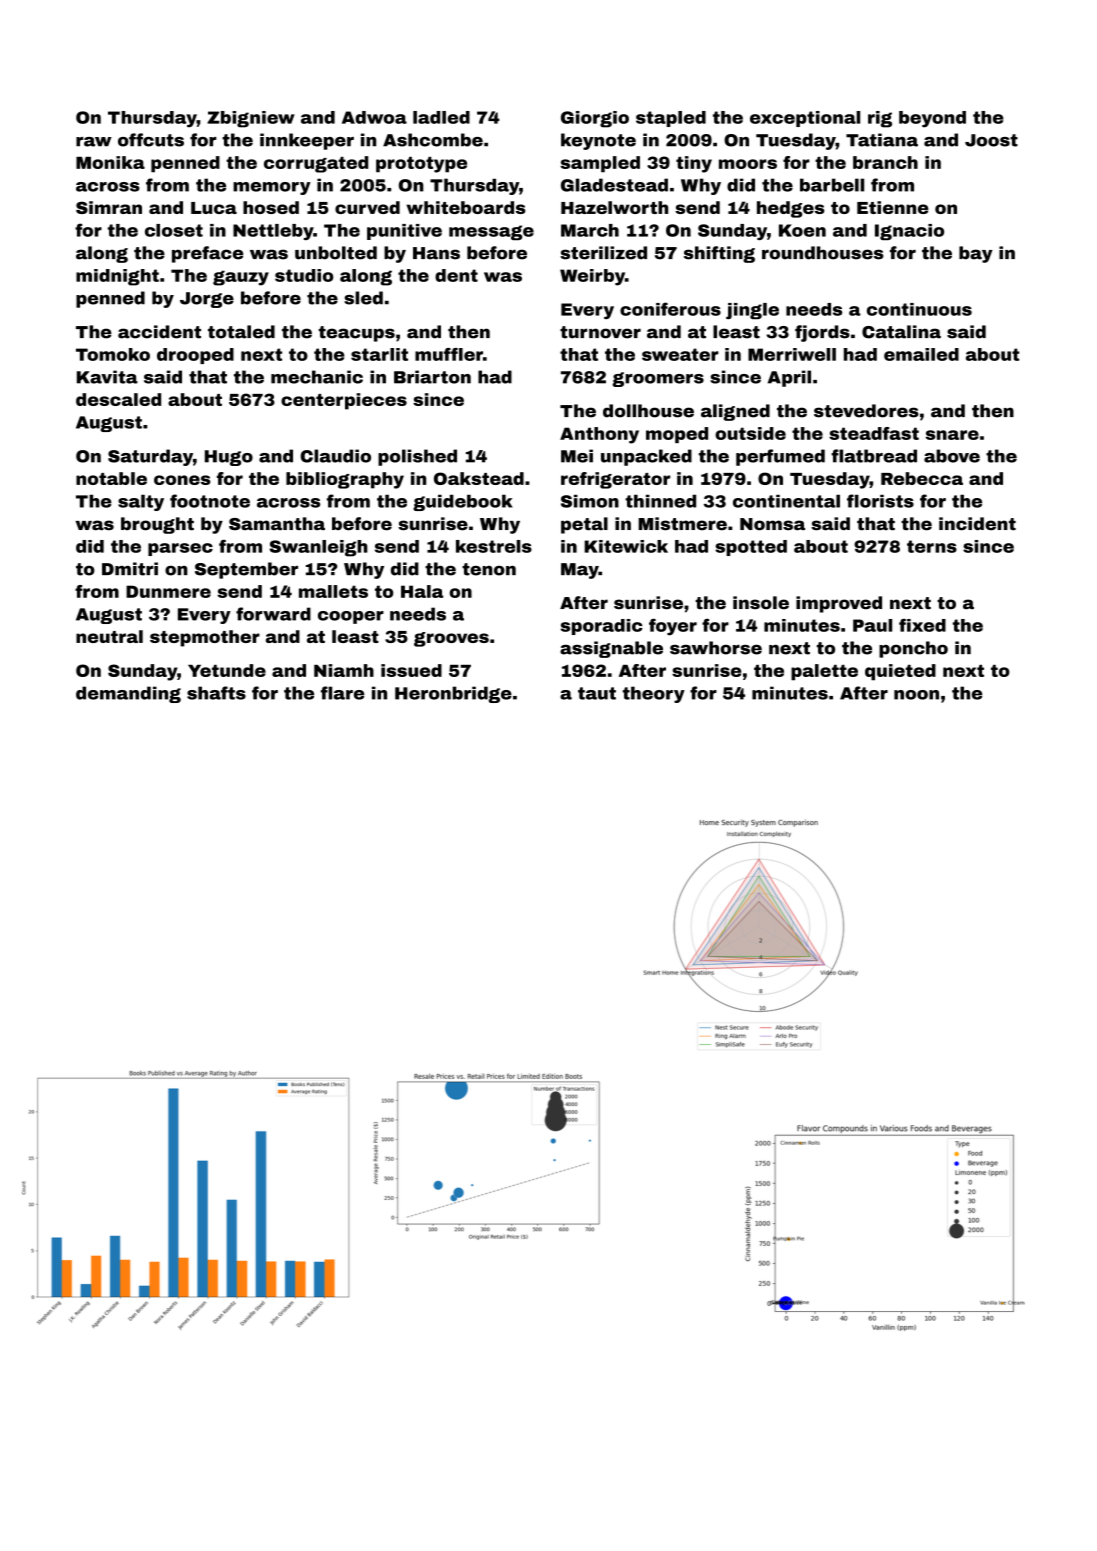  I want to click on terns, so click(932, 546).
